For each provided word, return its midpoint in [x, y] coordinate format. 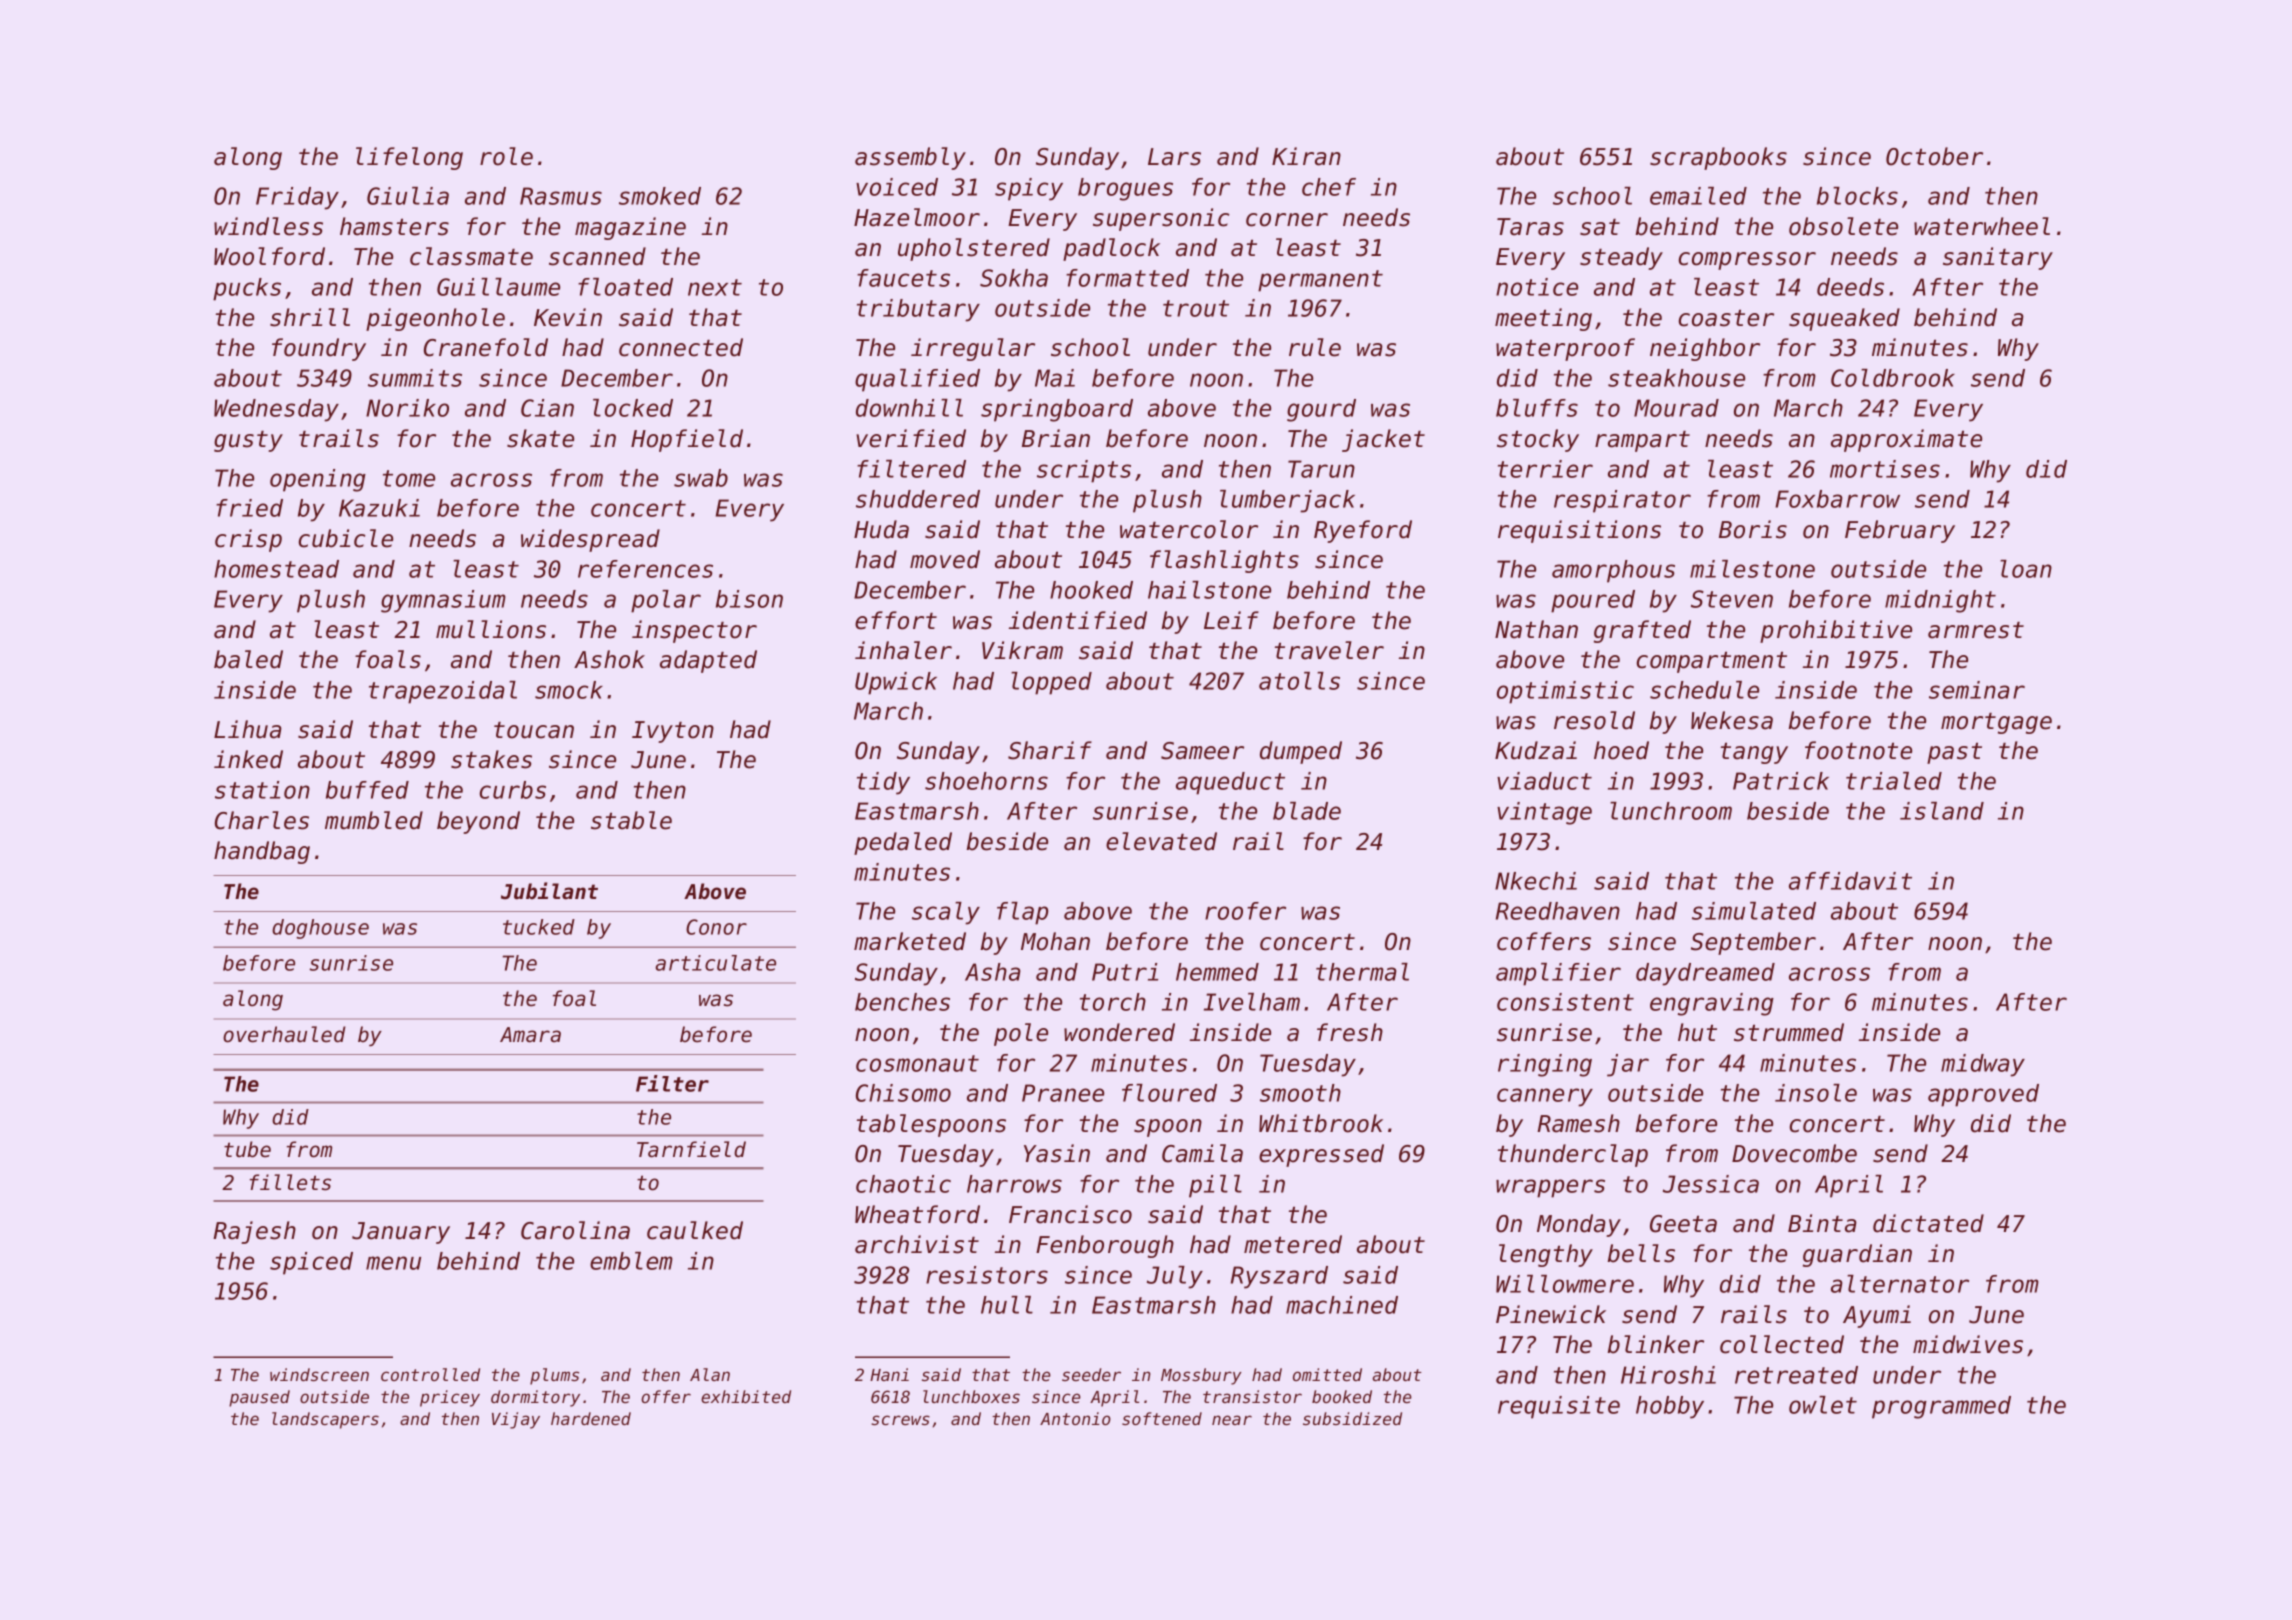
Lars [1174, 157]
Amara [530, 1035]
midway [1983, 1065]
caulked [695, 1230]
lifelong [409, 158]
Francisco [1070, 1214]
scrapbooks [1718, 158]
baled [248, 659]
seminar [1977, 690]
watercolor [1189, 529]
